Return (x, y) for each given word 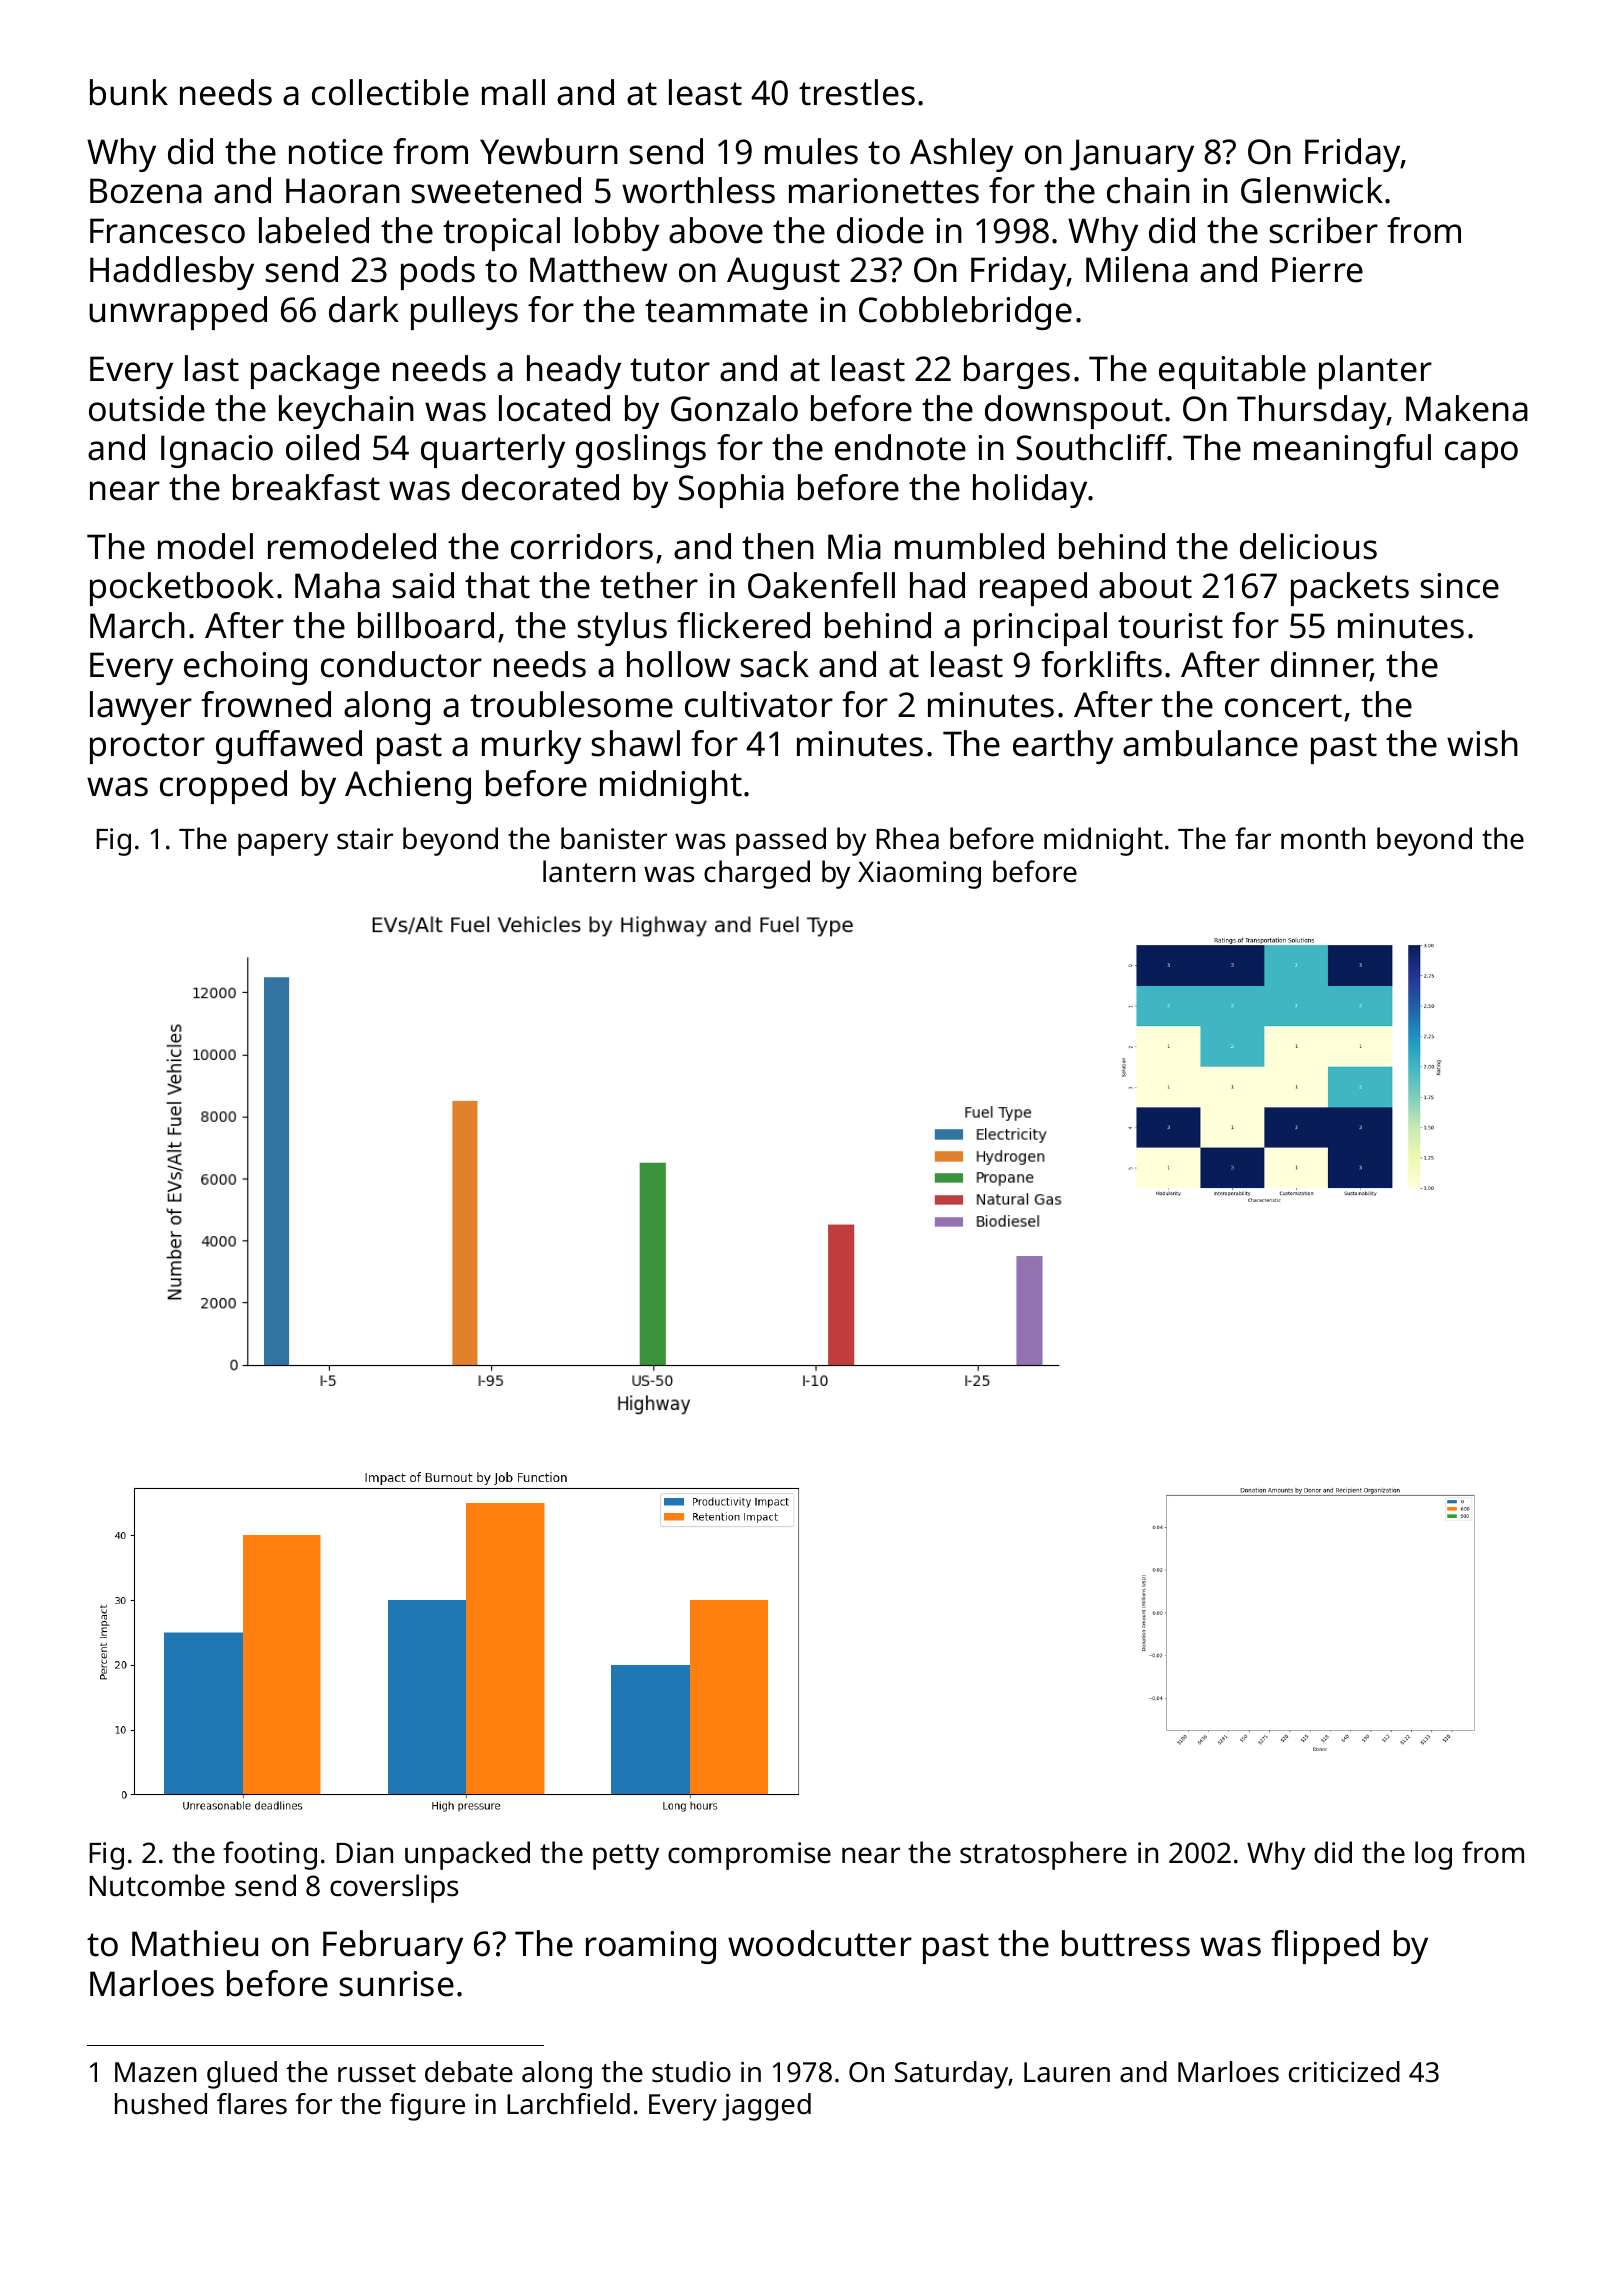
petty (626, 1857)
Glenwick (1312, 190)
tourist (1170, 626)
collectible (390, 92)
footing (270, 1855)
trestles (857, 92)
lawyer (141, 708)
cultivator (759, 704)
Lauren (1067, 2072)
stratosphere (1043, 1855)
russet (377, 2073)
